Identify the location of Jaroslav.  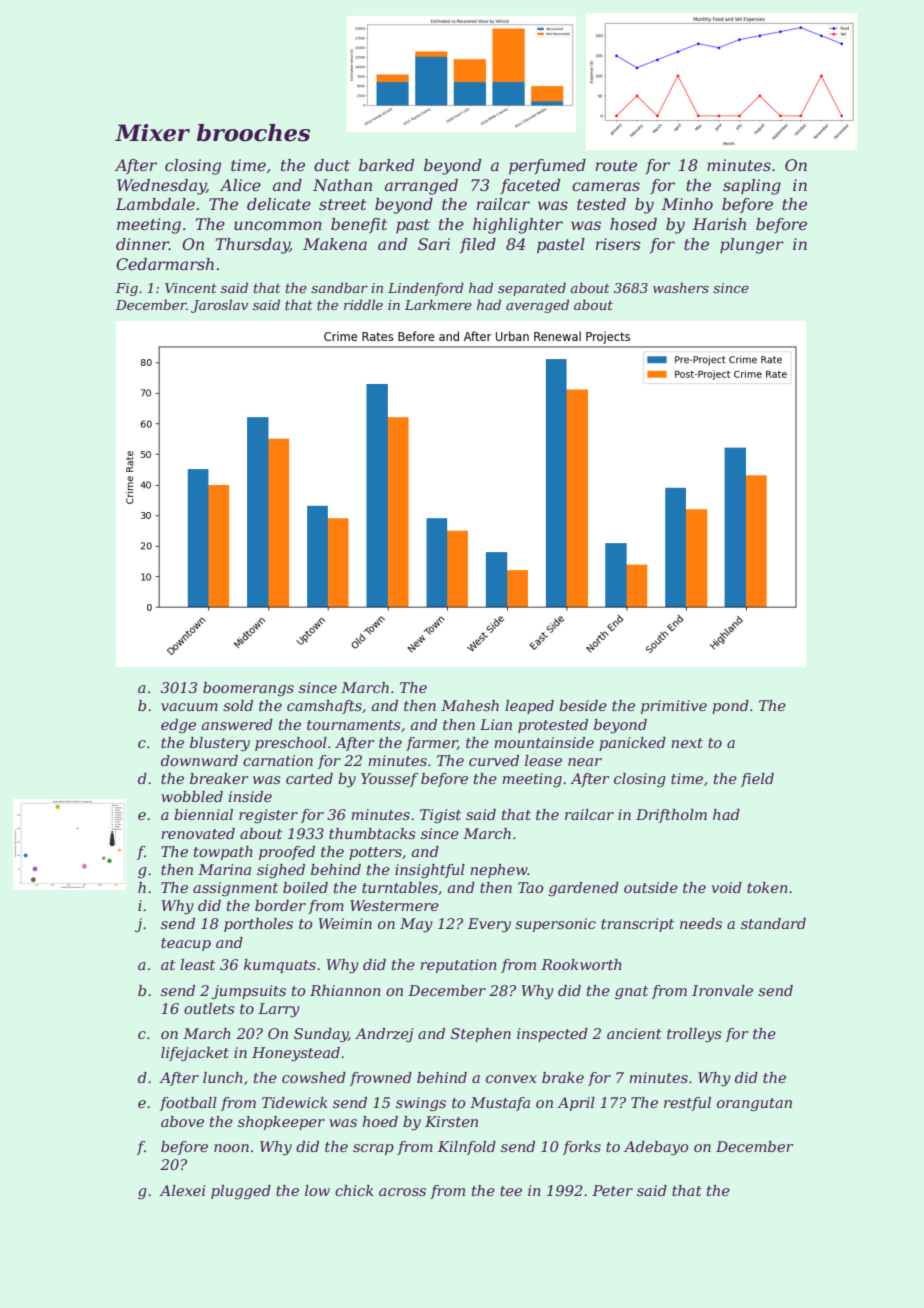
(219, 306).
